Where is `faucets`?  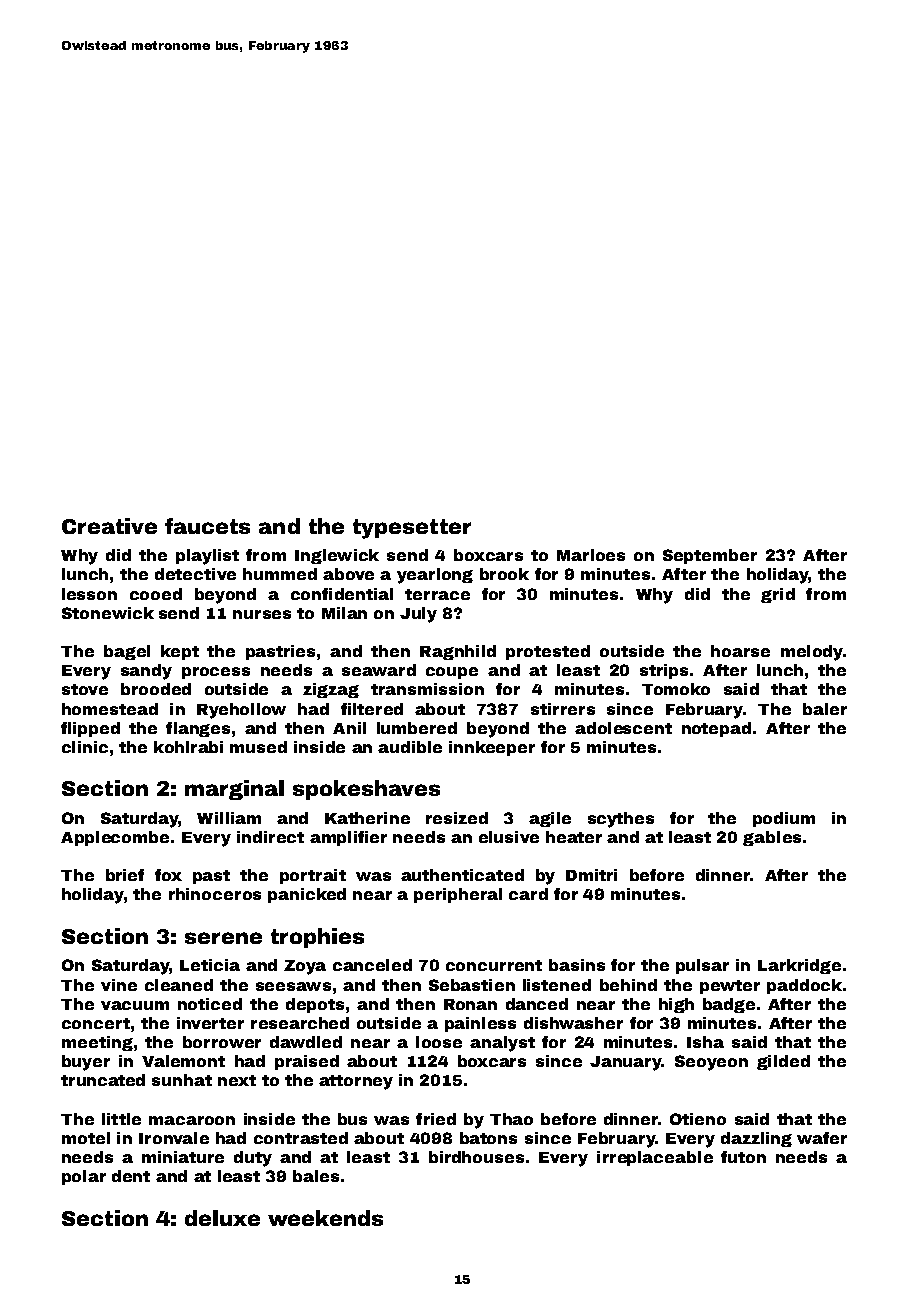
faucets is located at coordinates (207, 526).
